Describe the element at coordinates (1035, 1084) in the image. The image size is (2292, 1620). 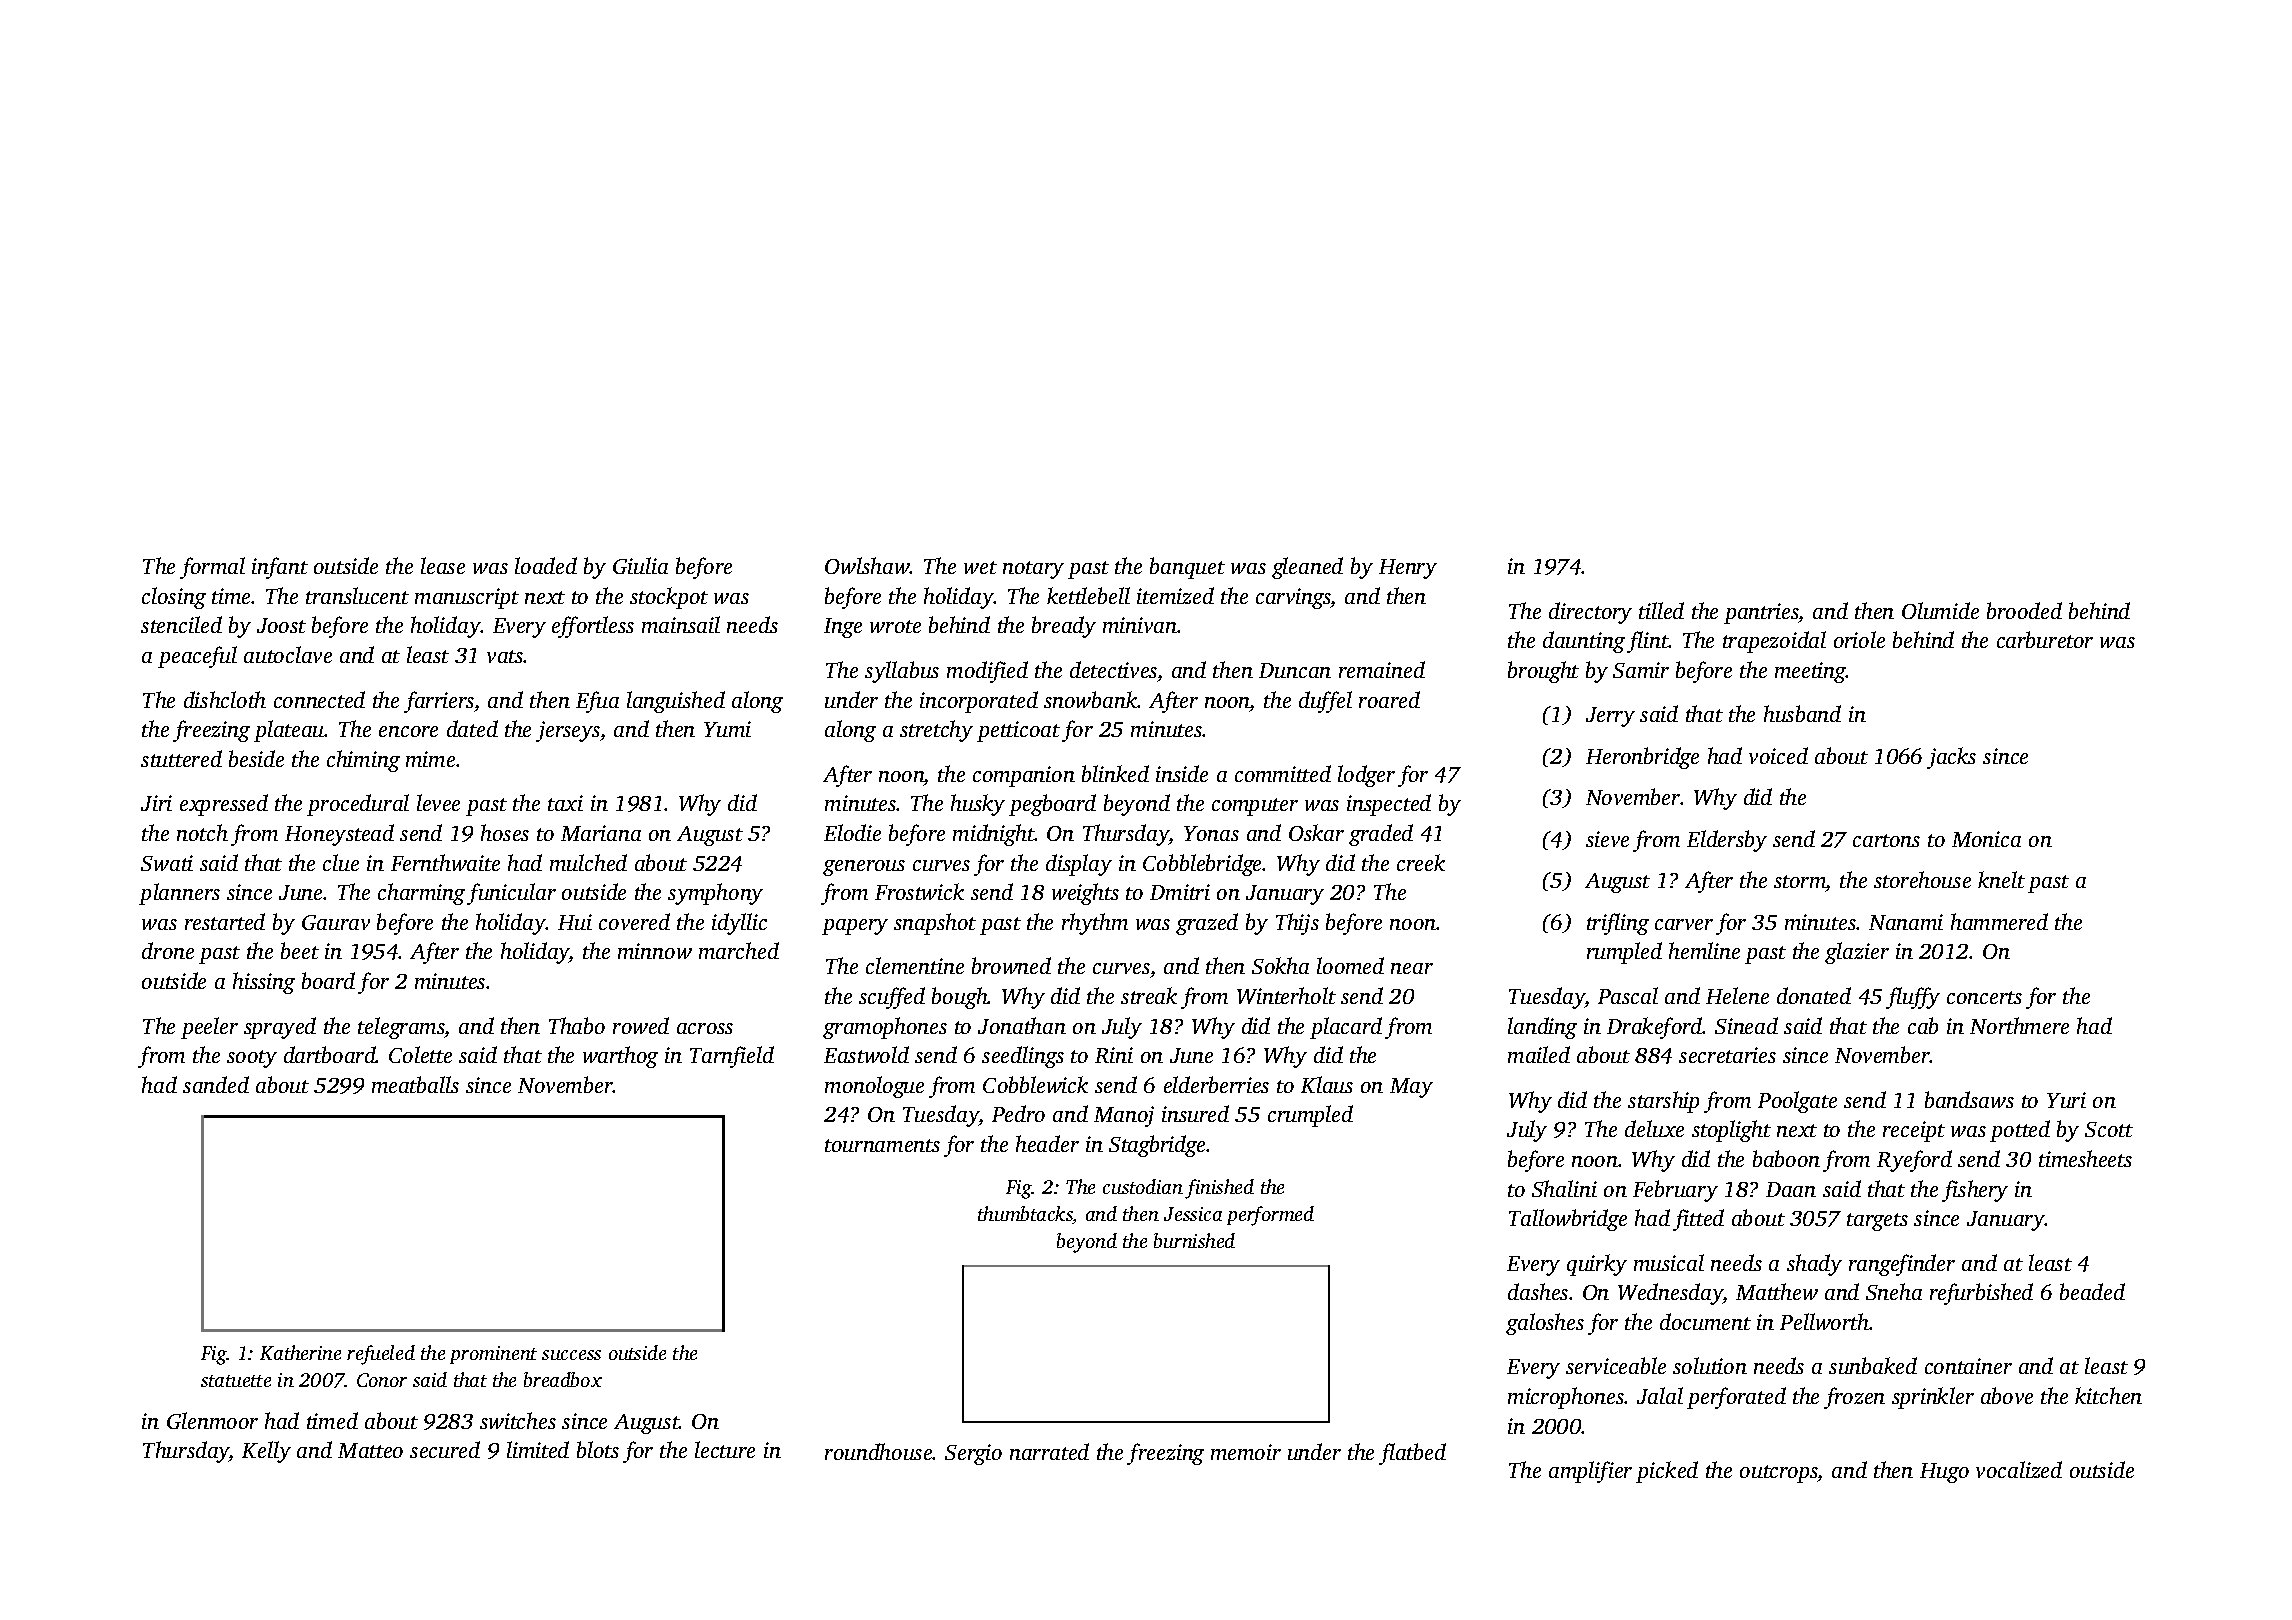
I see `Cobblewick` at that location.
